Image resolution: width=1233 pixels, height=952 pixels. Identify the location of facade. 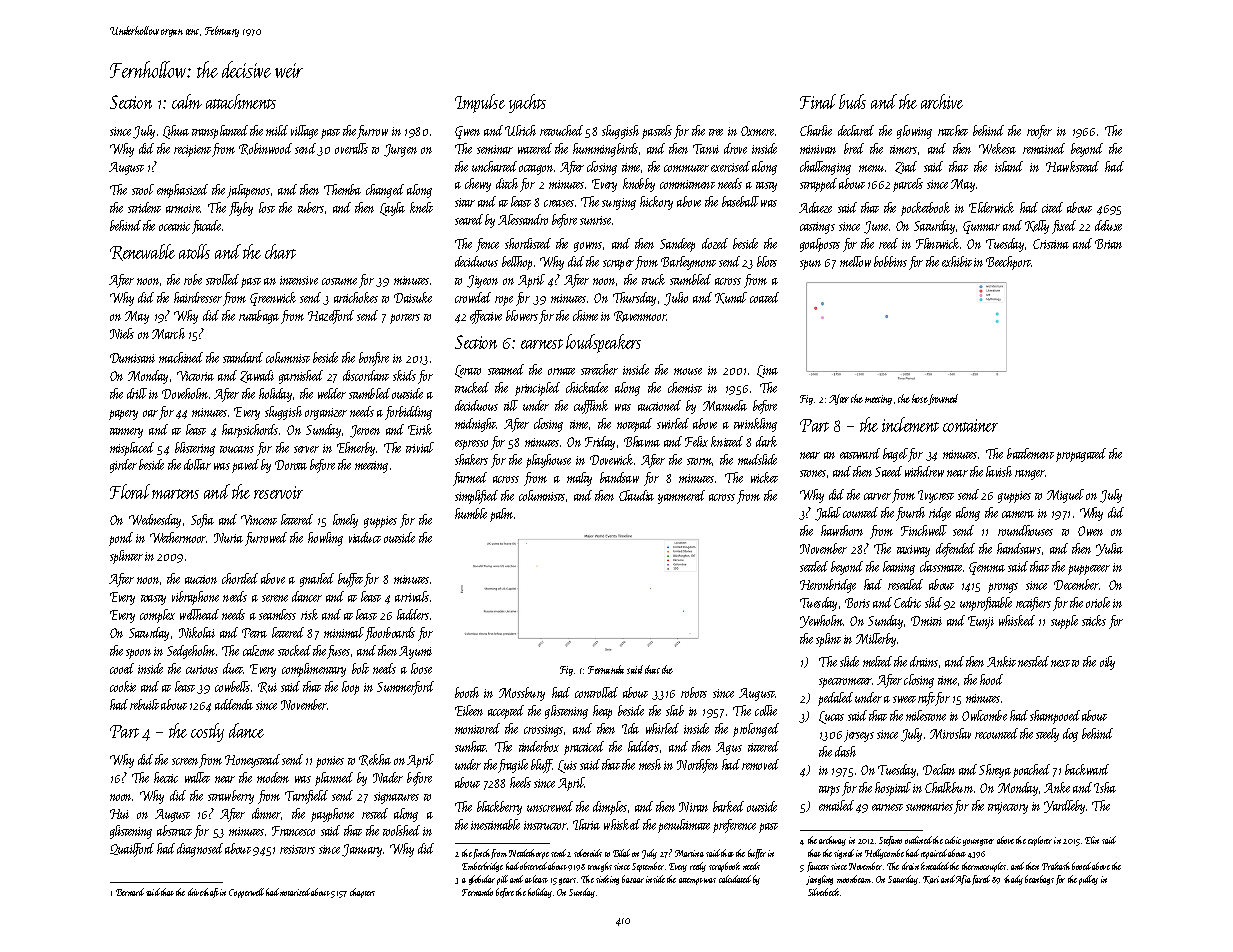
(206, 227).
